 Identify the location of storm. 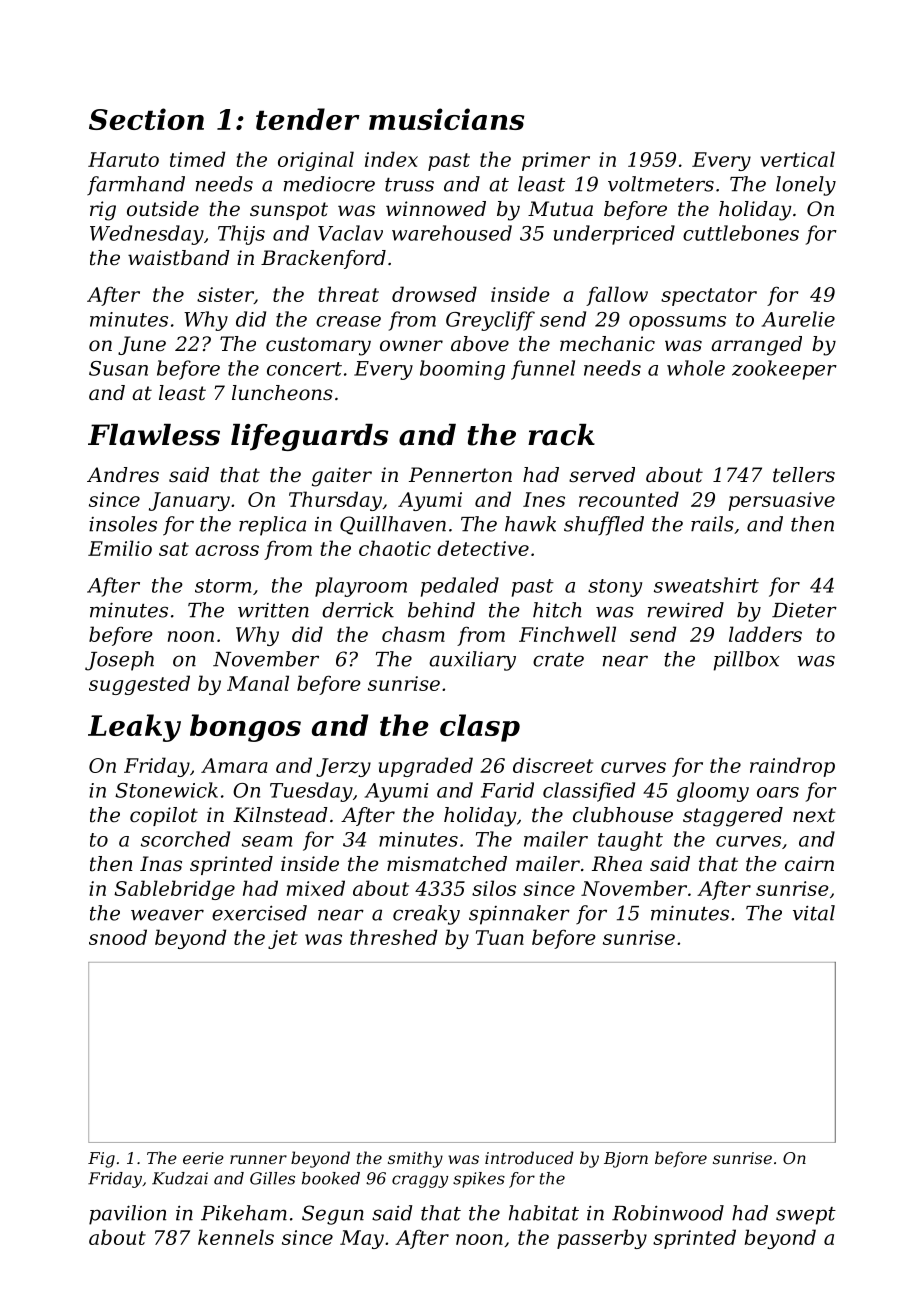
(223, 586).
